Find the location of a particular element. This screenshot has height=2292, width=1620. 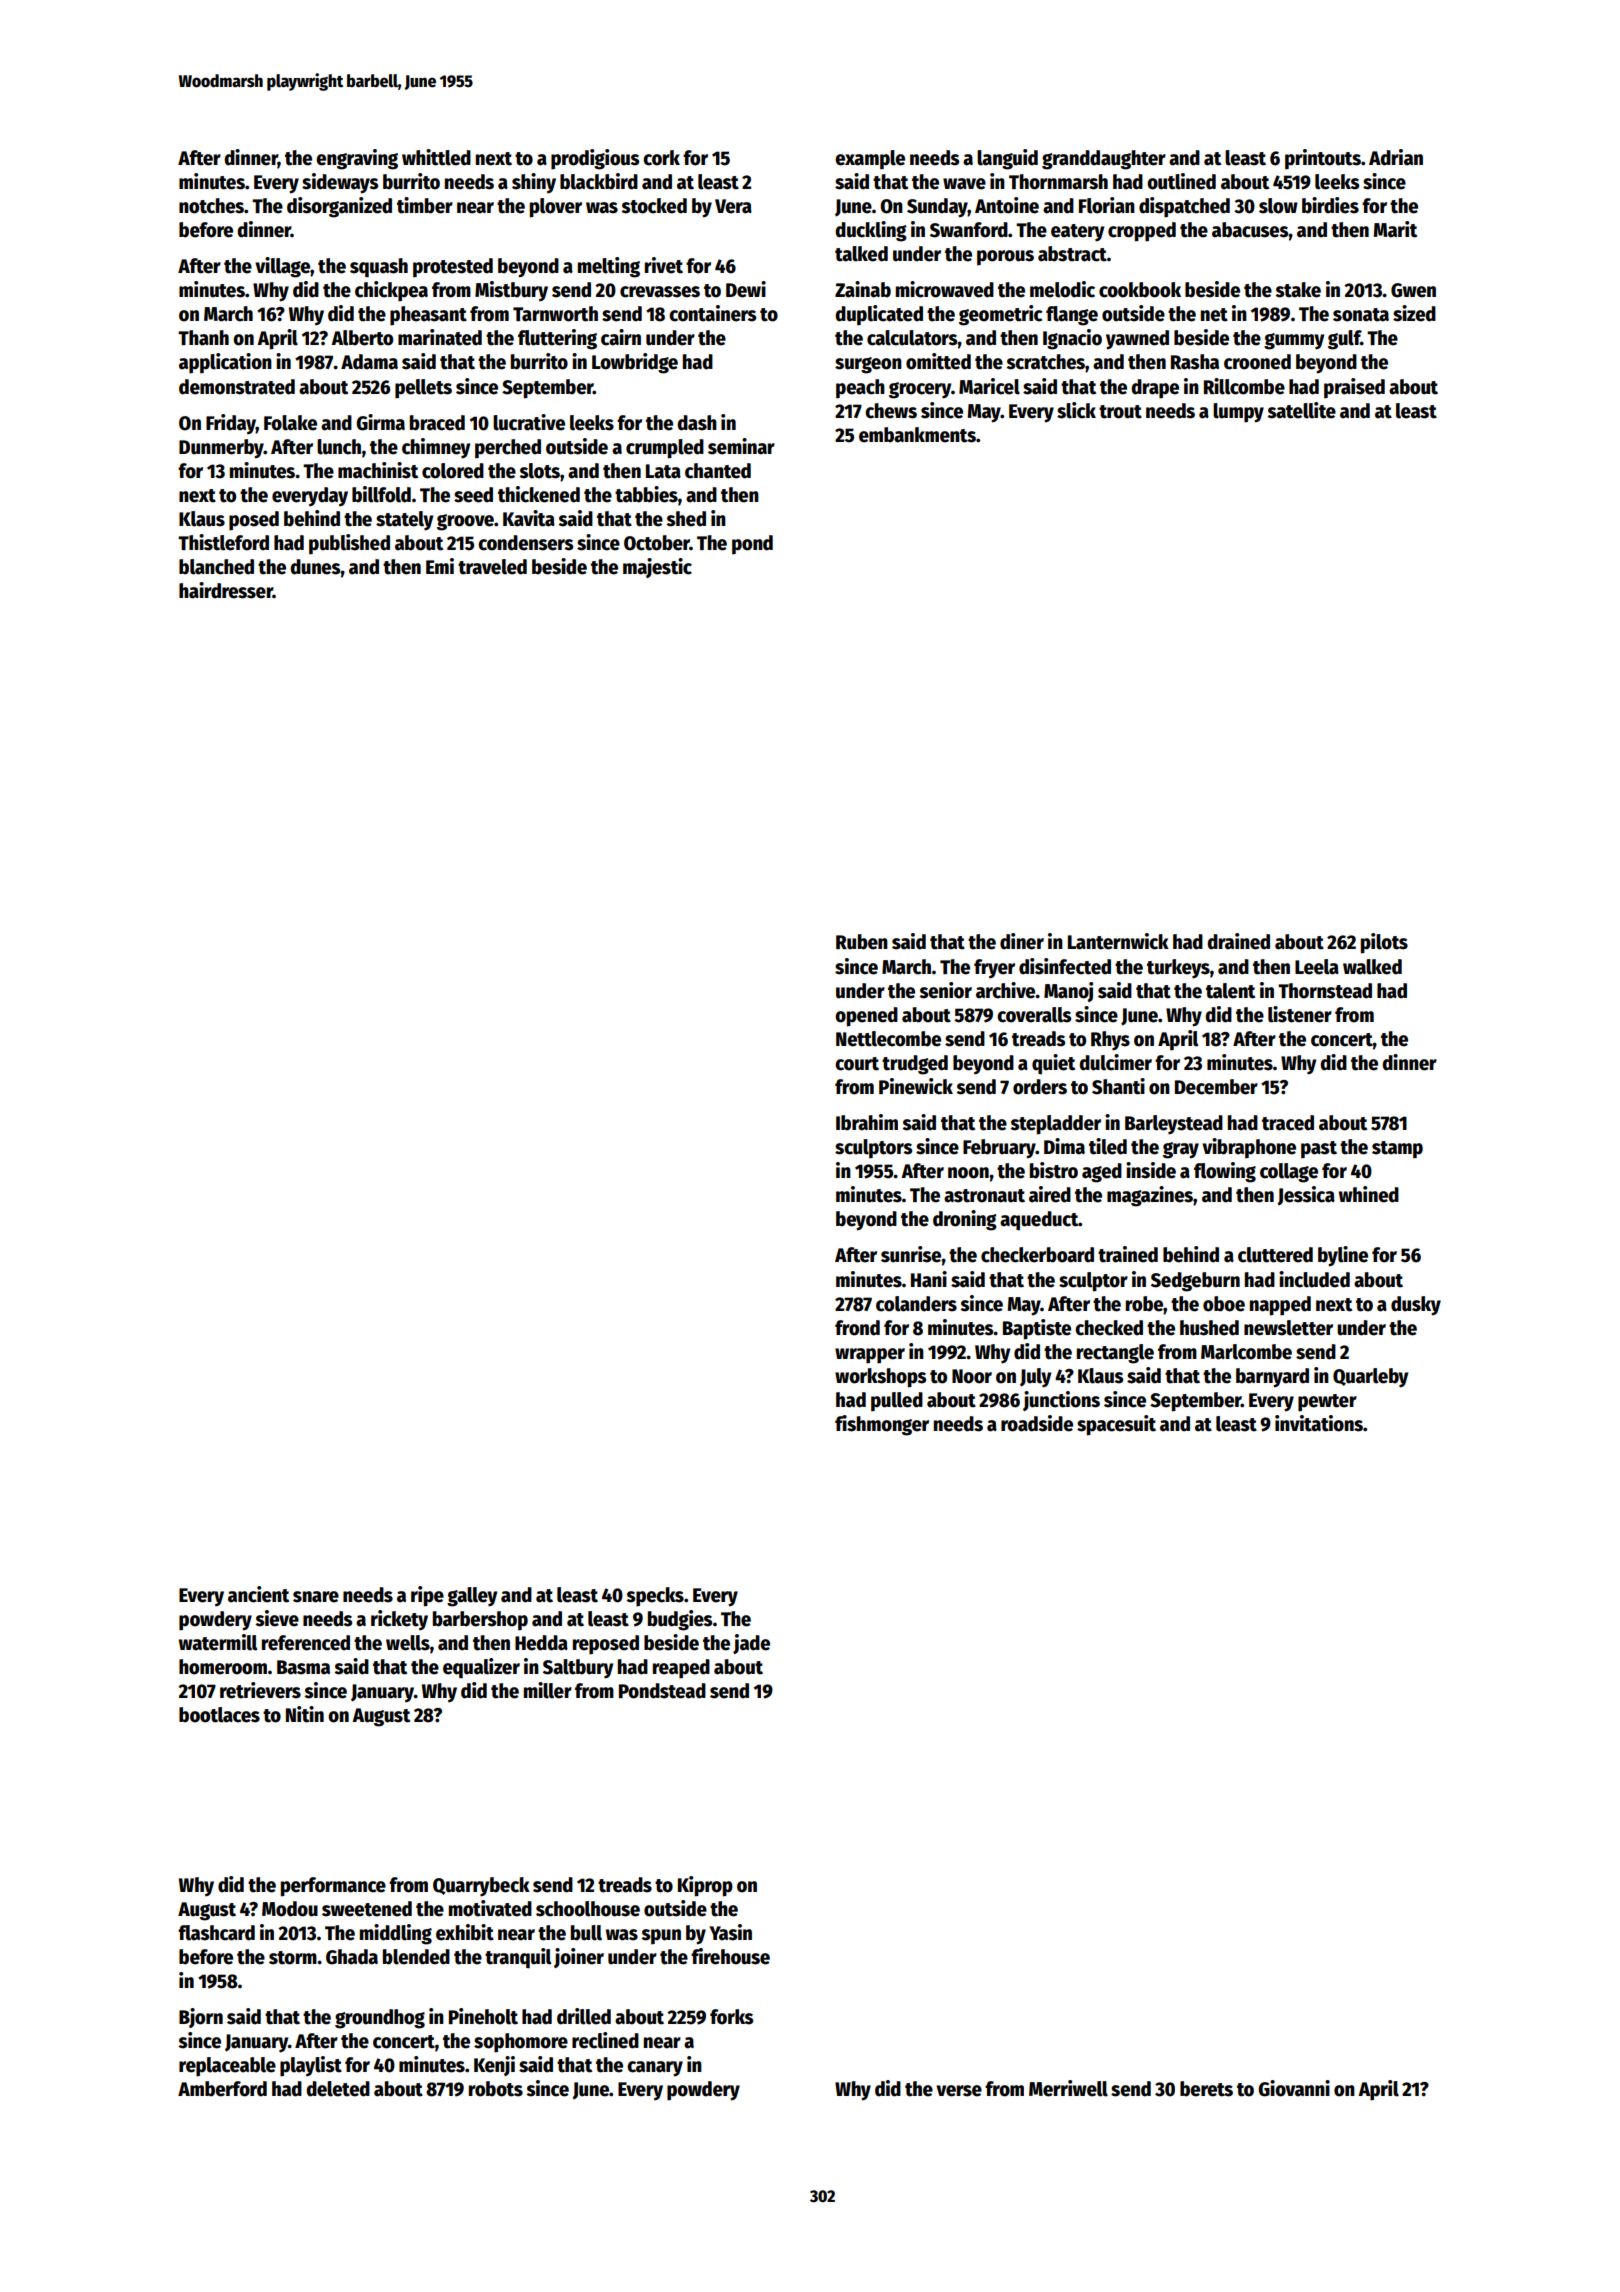

example is located at coordinates (870, 160).
